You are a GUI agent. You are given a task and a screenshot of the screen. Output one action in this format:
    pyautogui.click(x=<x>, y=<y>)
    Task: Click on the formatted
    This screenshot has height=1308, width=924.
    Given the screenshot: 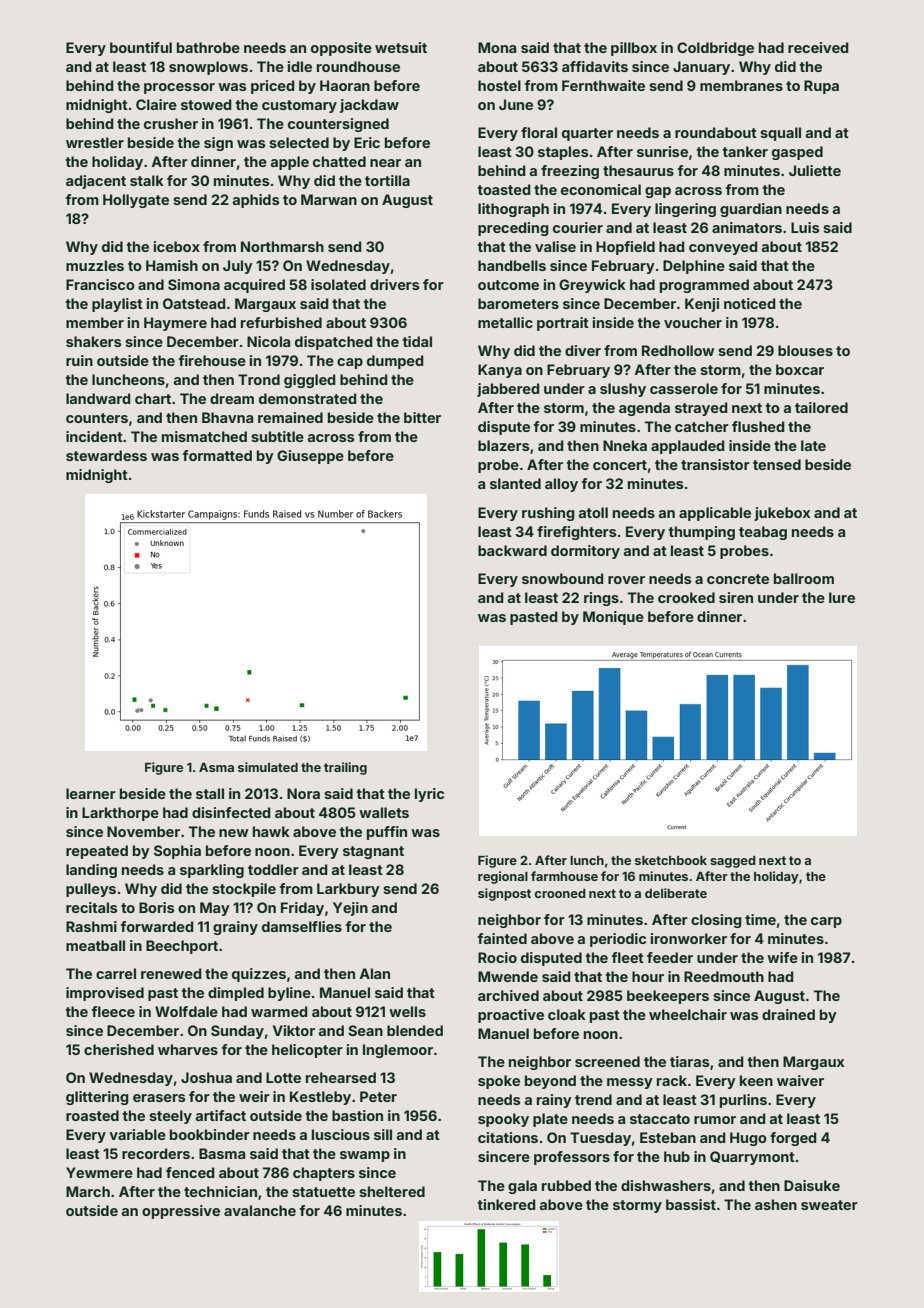 What is the action you would take?
    pyautogui.click(x=217, y=455)
